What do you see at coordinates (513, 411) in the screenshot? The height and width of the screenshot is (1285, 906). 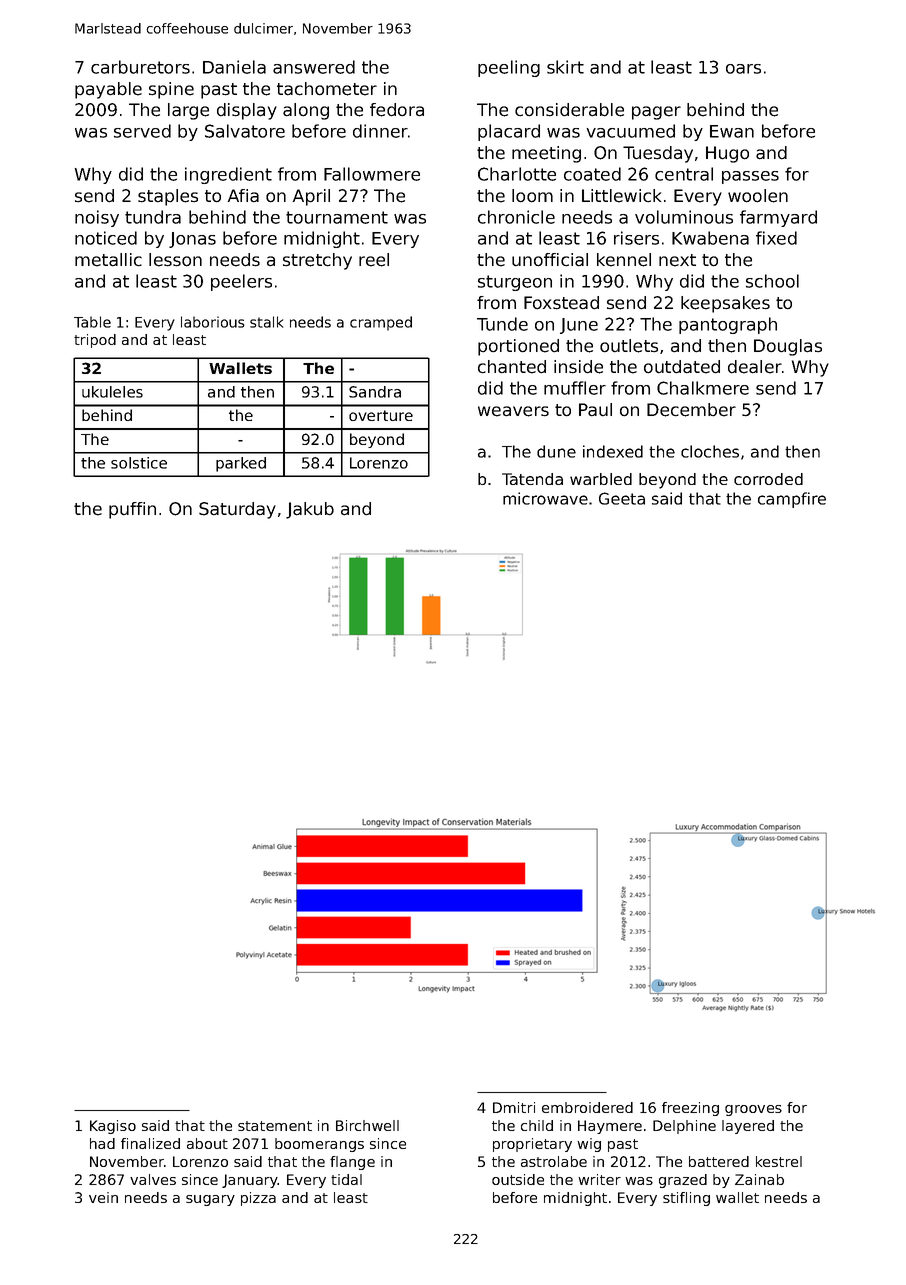 I see `weavers` at bounding box center [513, 411].
